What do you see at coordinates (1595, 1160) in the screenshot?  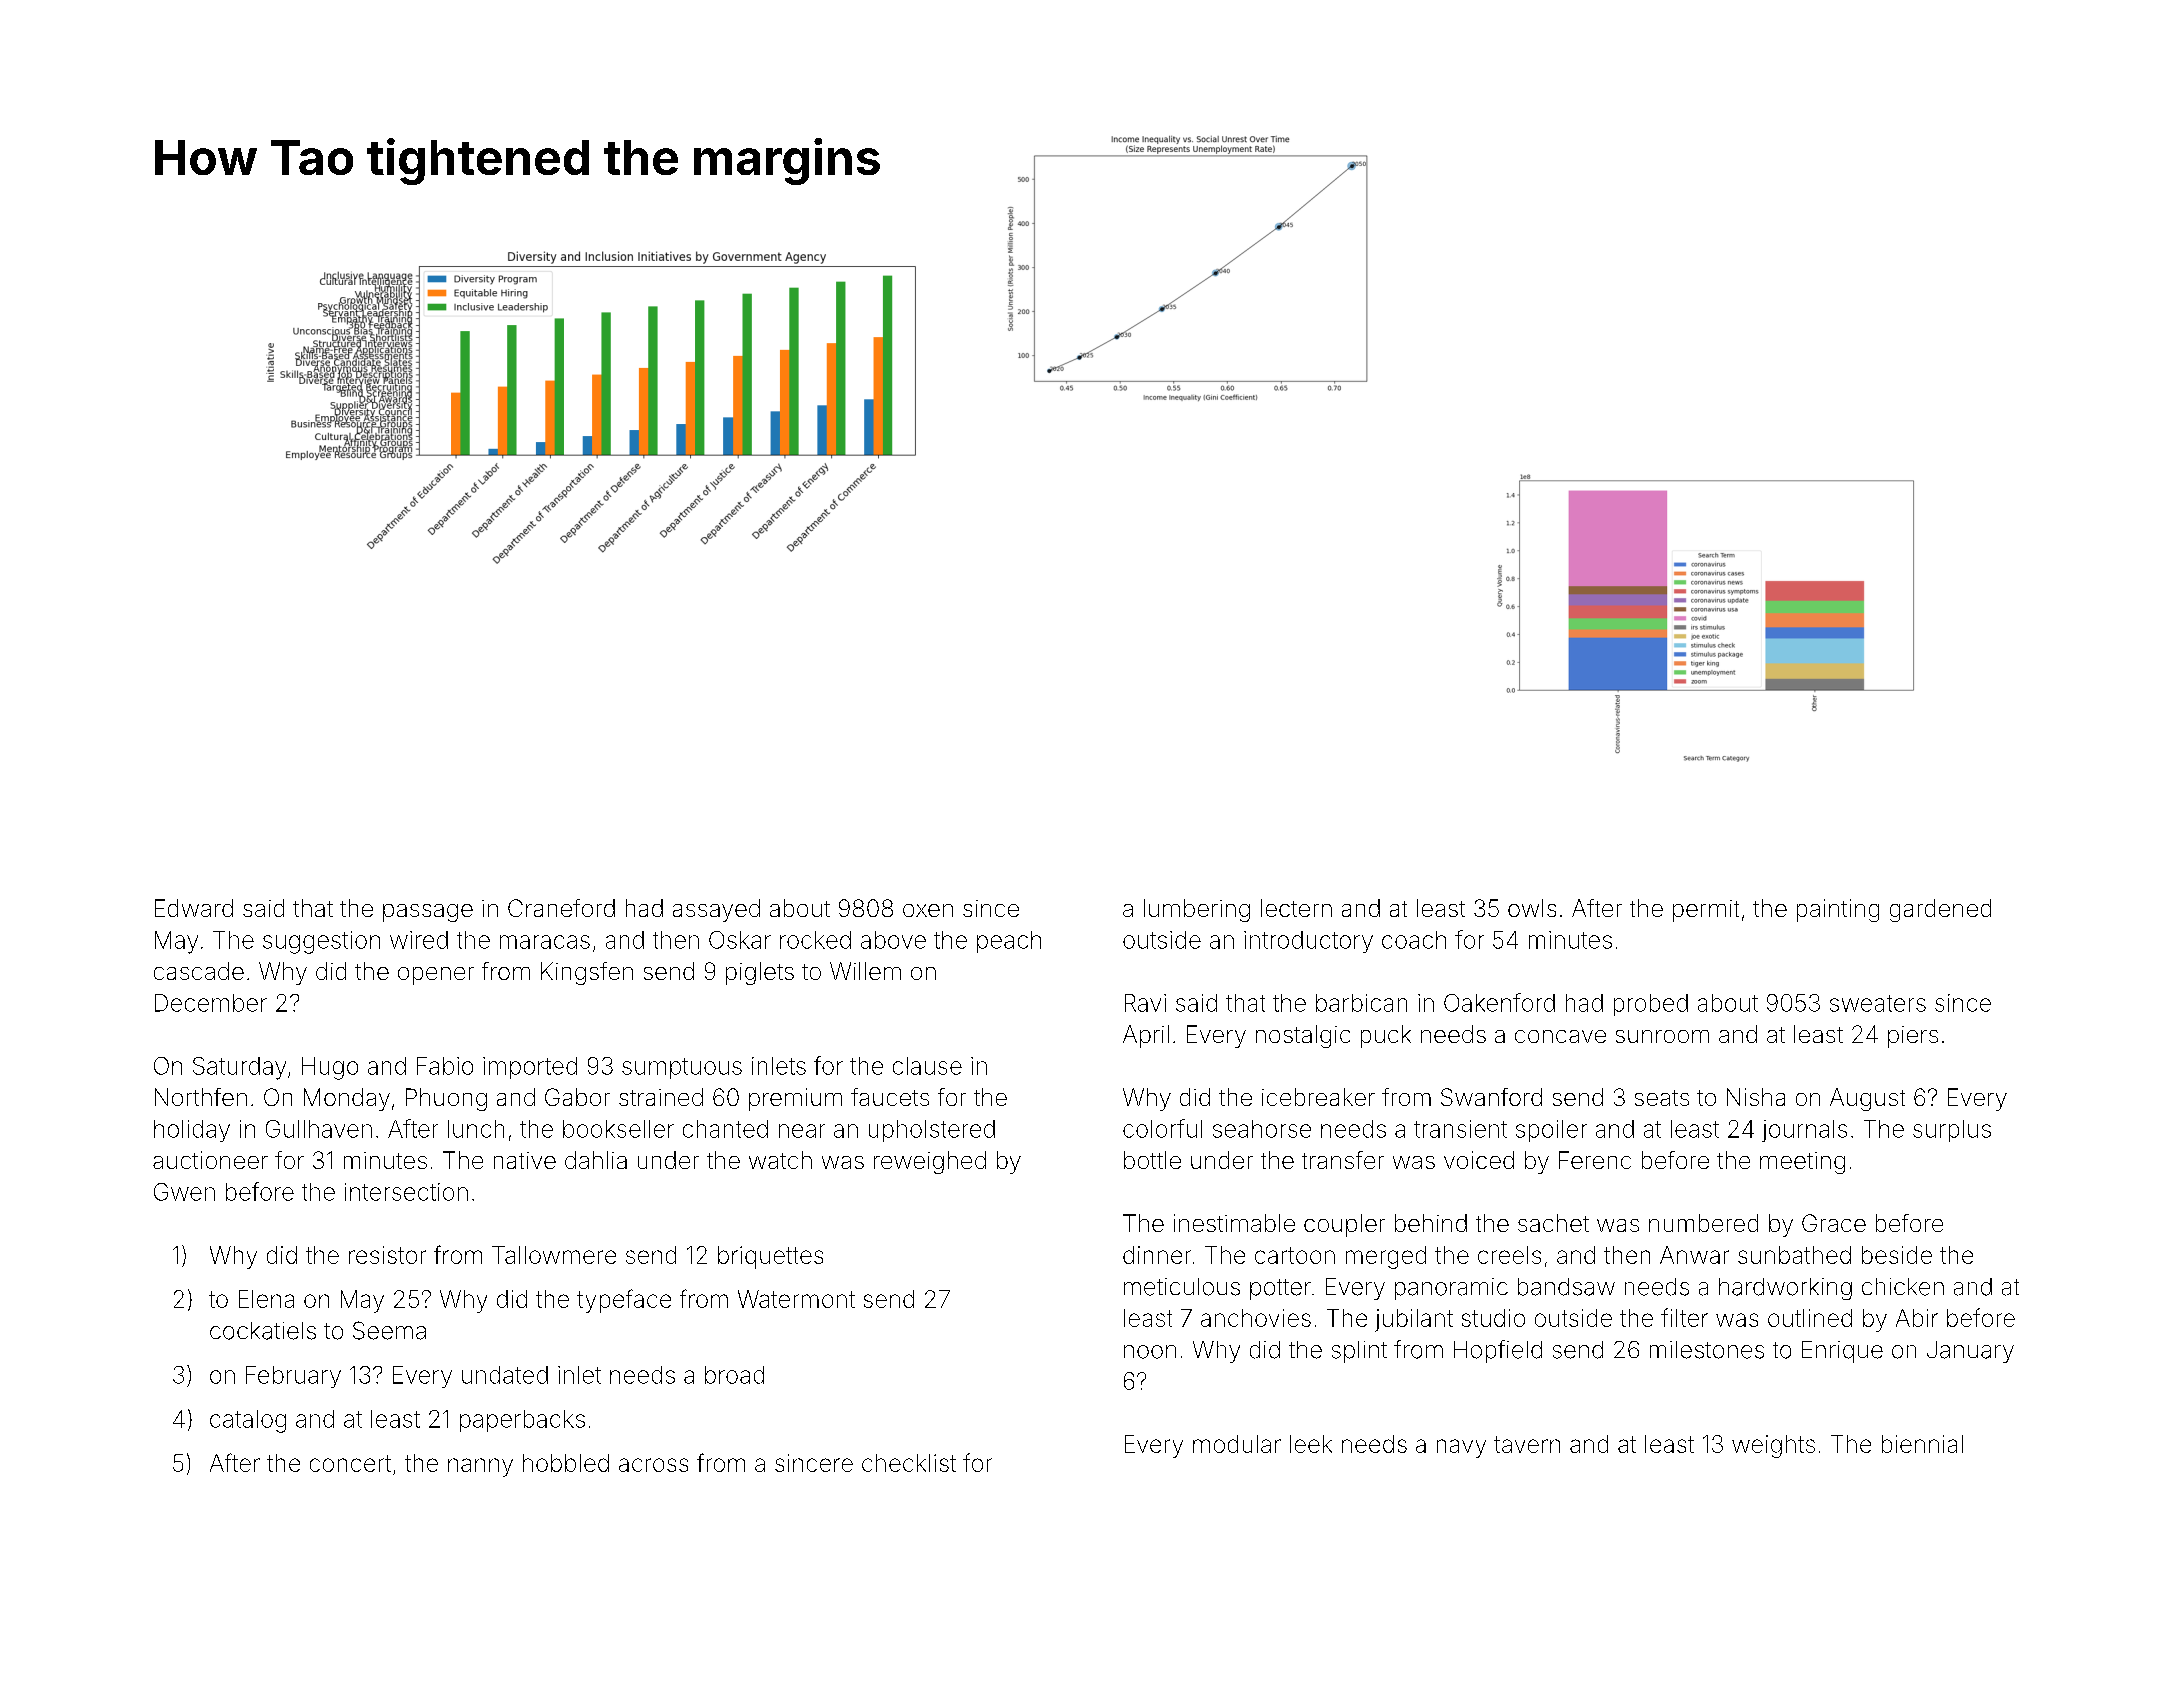 I see `Ferenc` at bounding box center [1595, 1160].
